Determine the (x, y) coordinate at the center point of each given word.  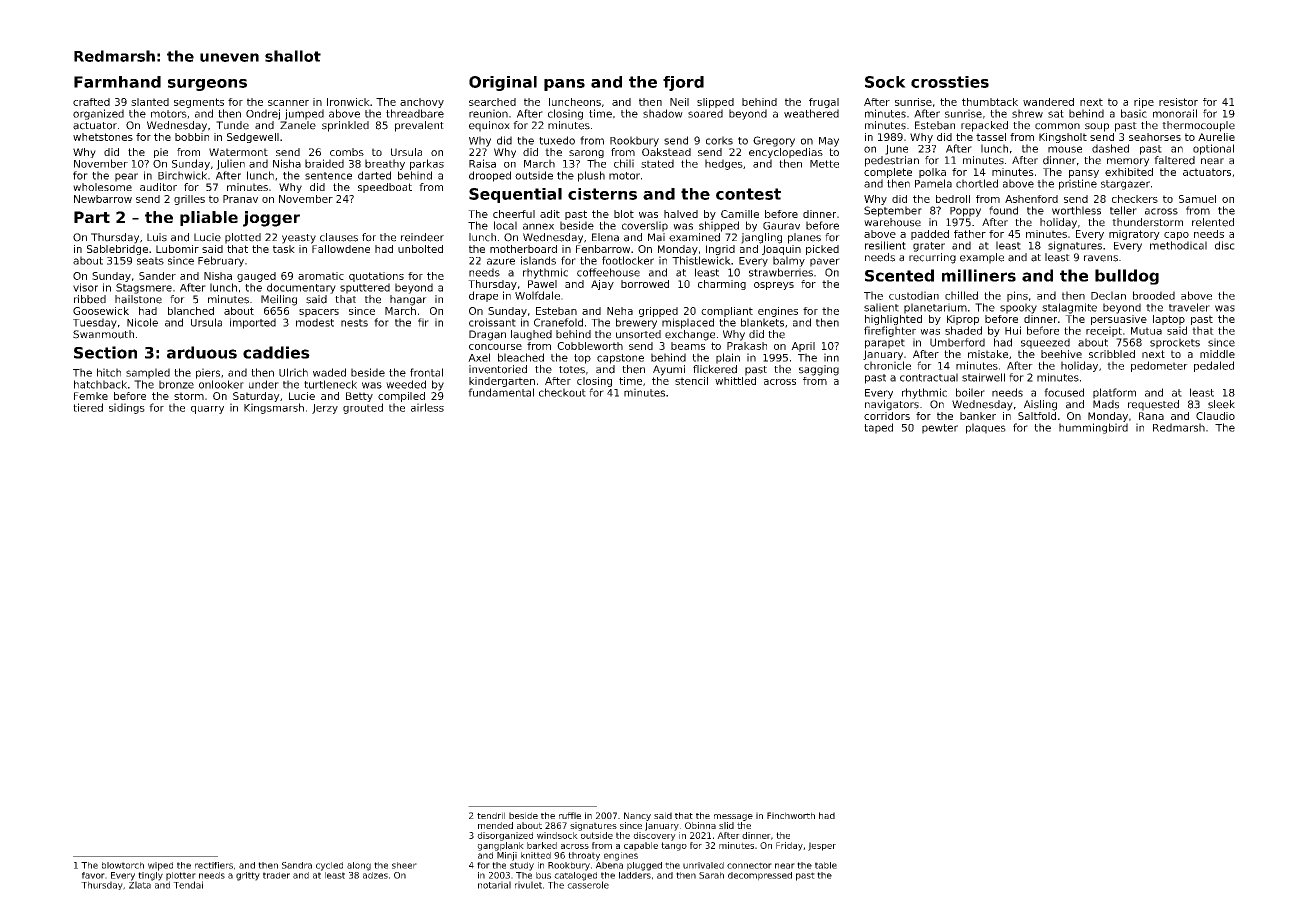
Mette (824, 164)
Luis (157, 237)
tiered (88, 407)
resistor (1178, 102)
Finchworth (791, 815)
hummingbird (1093, 428)
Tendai (188, 885)
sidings (127, 408)
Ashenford (1031, 199)
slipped (715, 103)
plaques (986, 428)
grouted (363, 408)
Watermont (238, 152)
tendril (491, 815)
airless (427, 407)
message (733, 817)
